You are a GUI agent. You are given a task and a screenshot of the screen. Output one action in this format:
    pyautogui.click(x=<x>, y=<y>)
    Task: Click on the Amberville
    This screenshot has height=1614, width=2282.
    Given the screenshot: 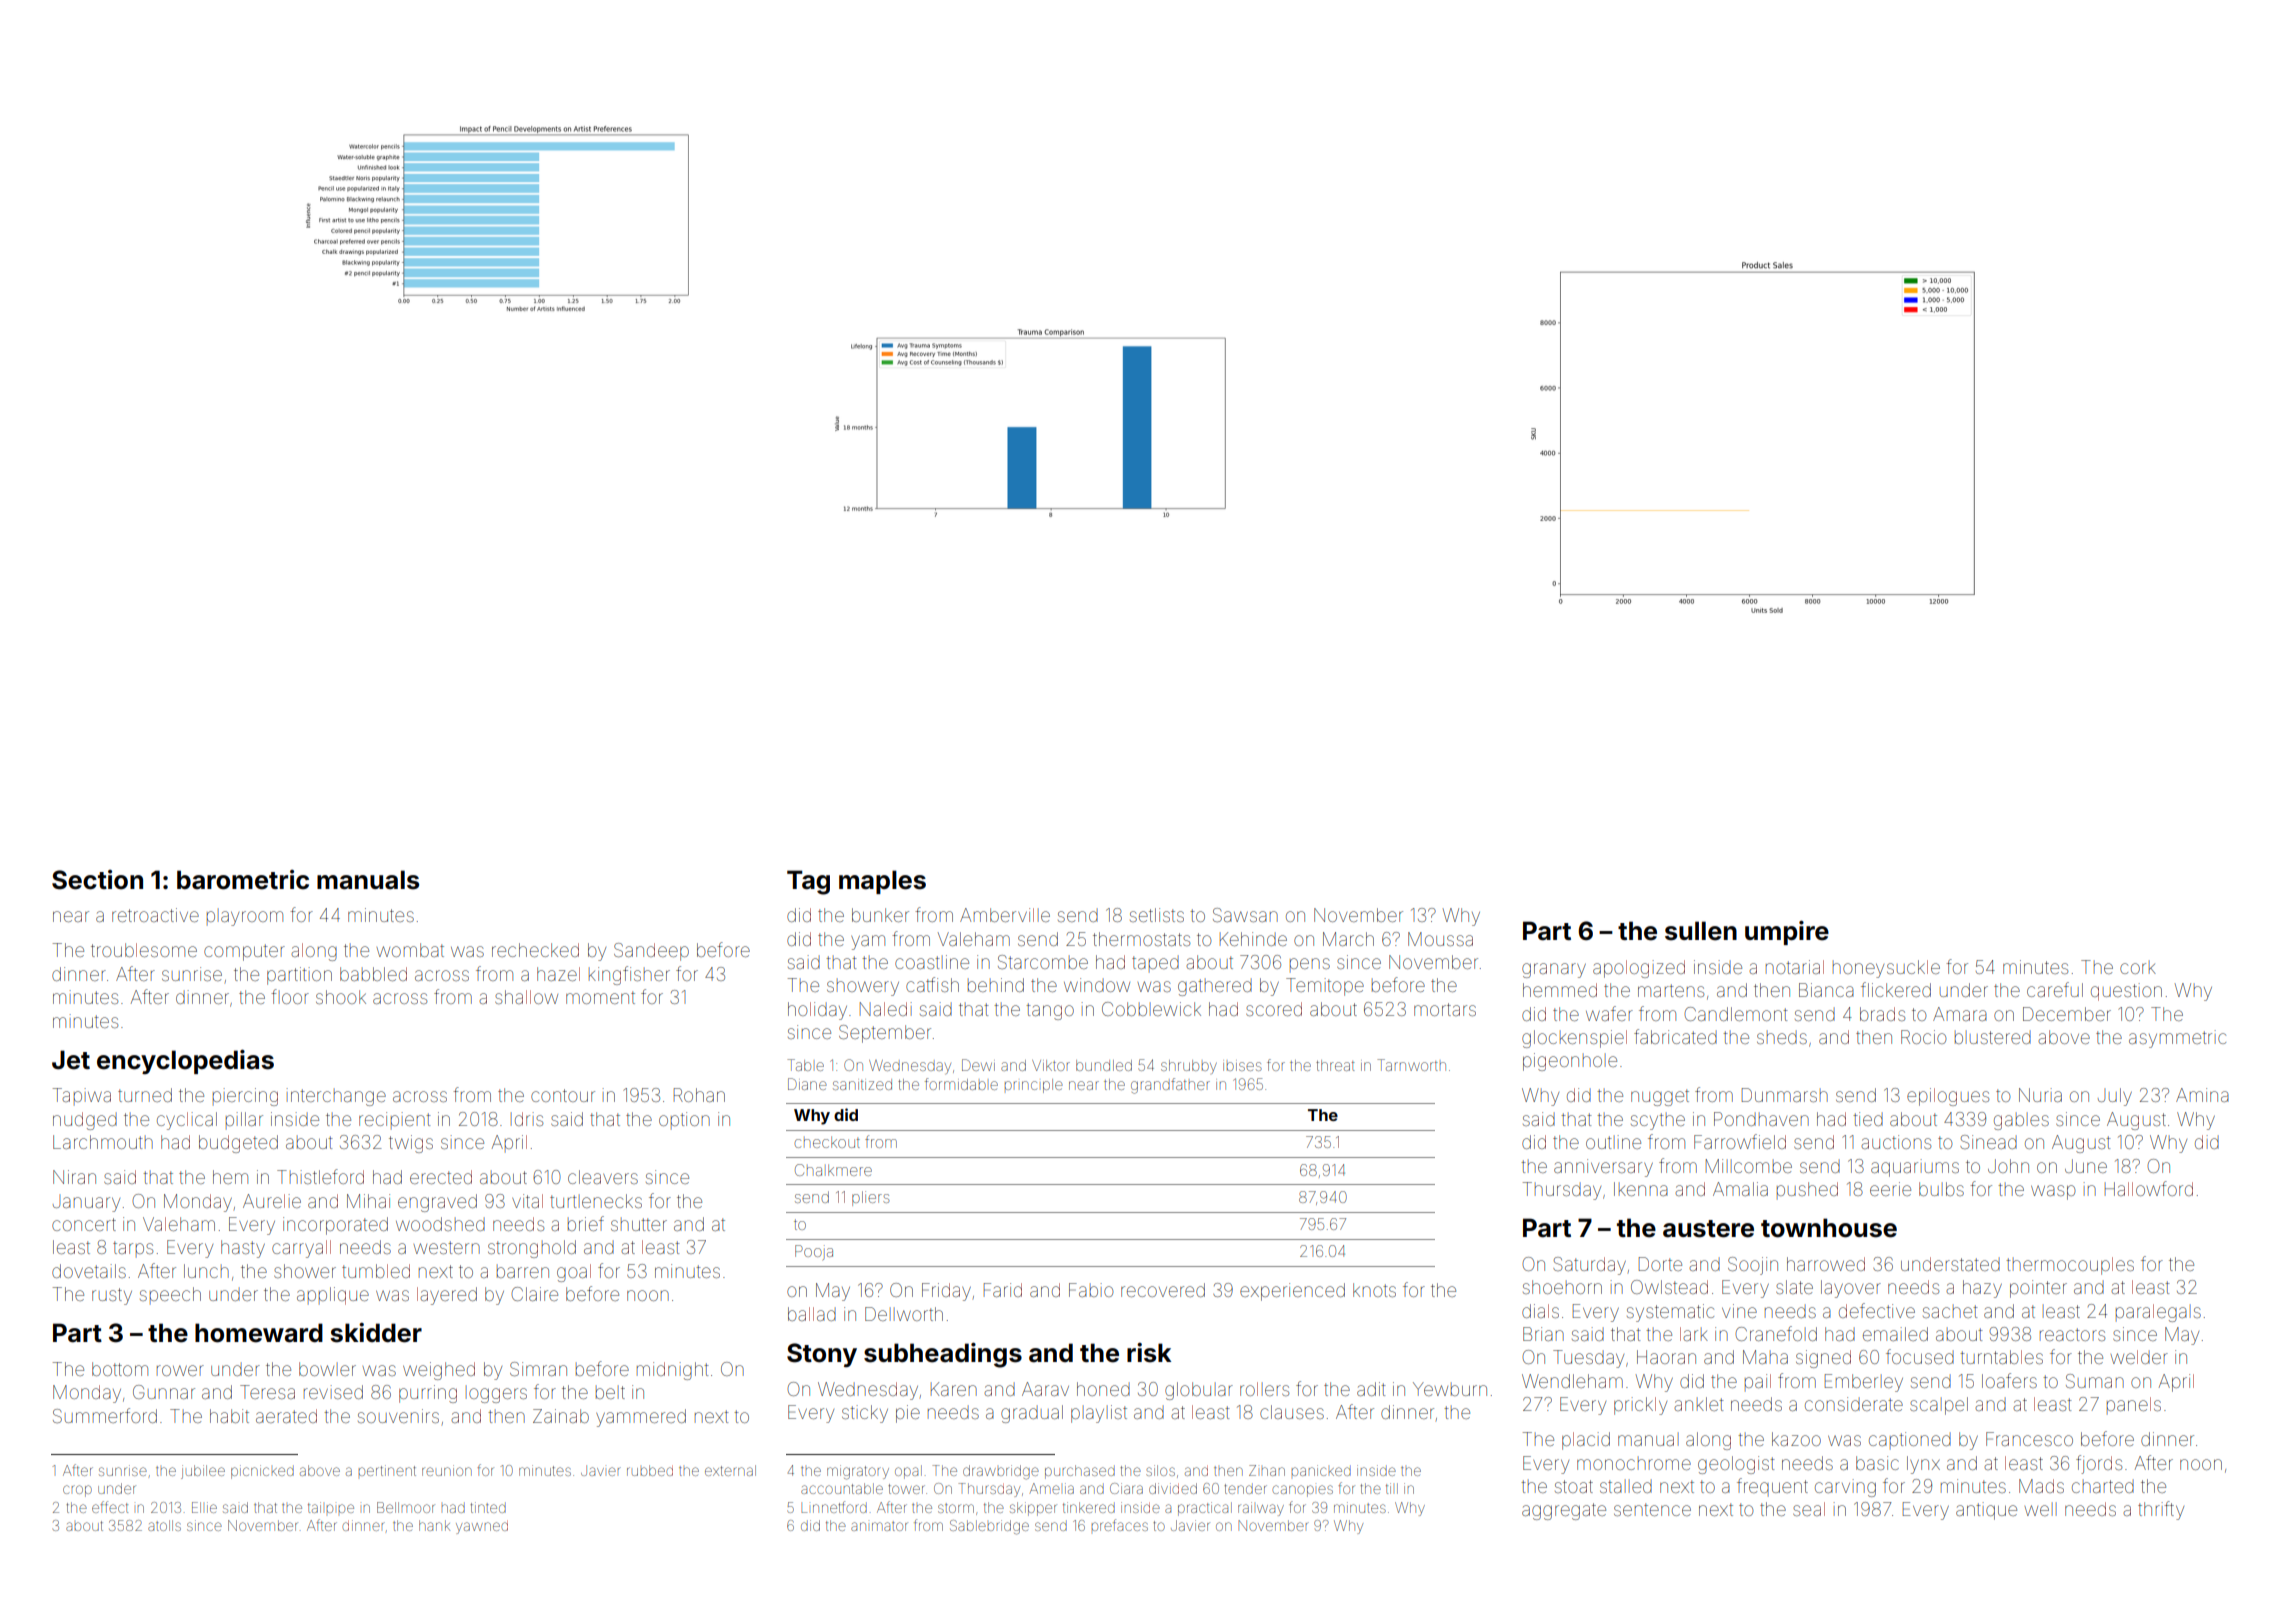 What is the action you would take?
    pyautogui.click(x=1005, y=915)
